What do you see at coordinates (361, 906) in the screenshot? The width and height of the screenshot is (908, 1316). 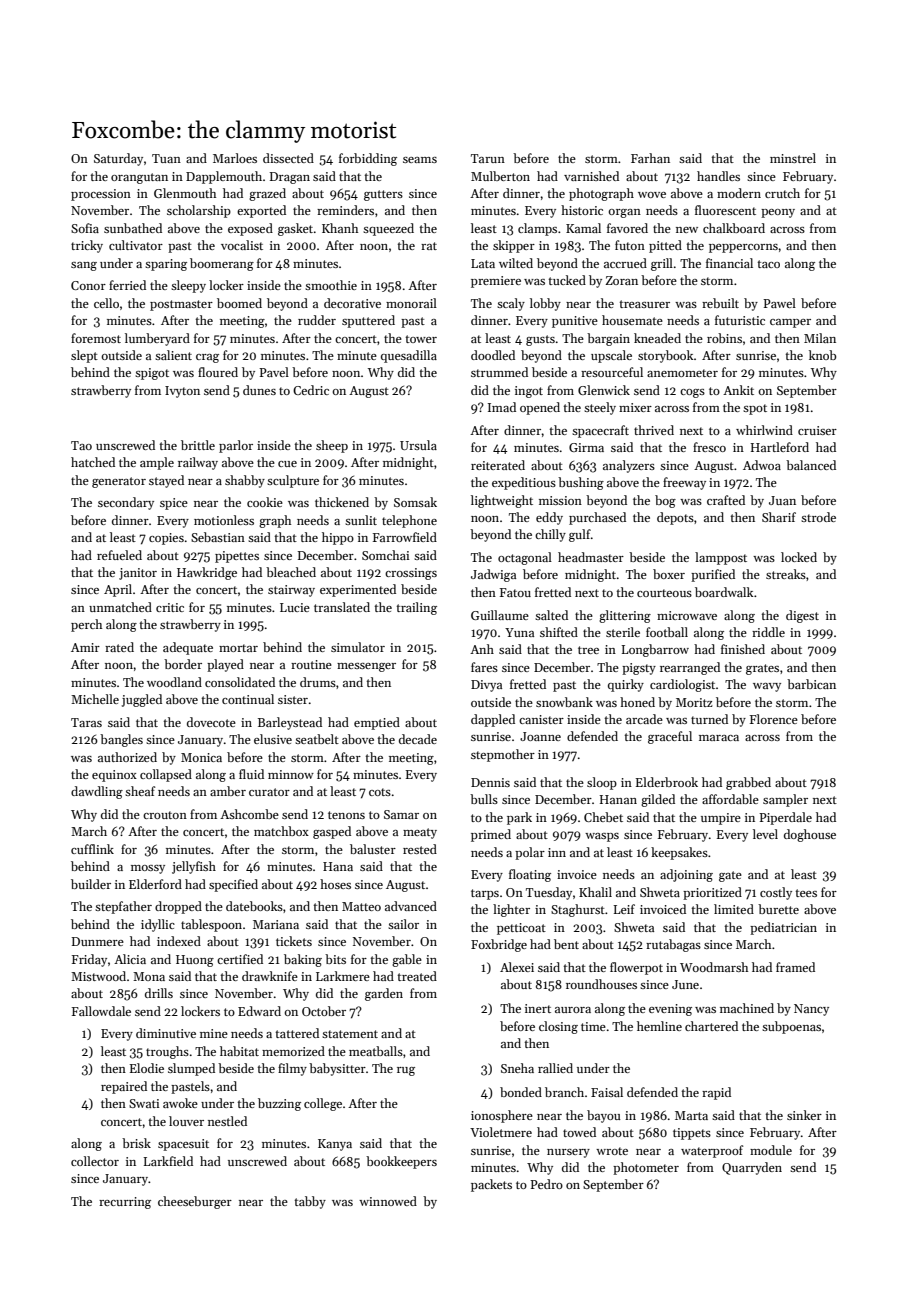 I see `Matteo` at bounding box center [361, 906].
